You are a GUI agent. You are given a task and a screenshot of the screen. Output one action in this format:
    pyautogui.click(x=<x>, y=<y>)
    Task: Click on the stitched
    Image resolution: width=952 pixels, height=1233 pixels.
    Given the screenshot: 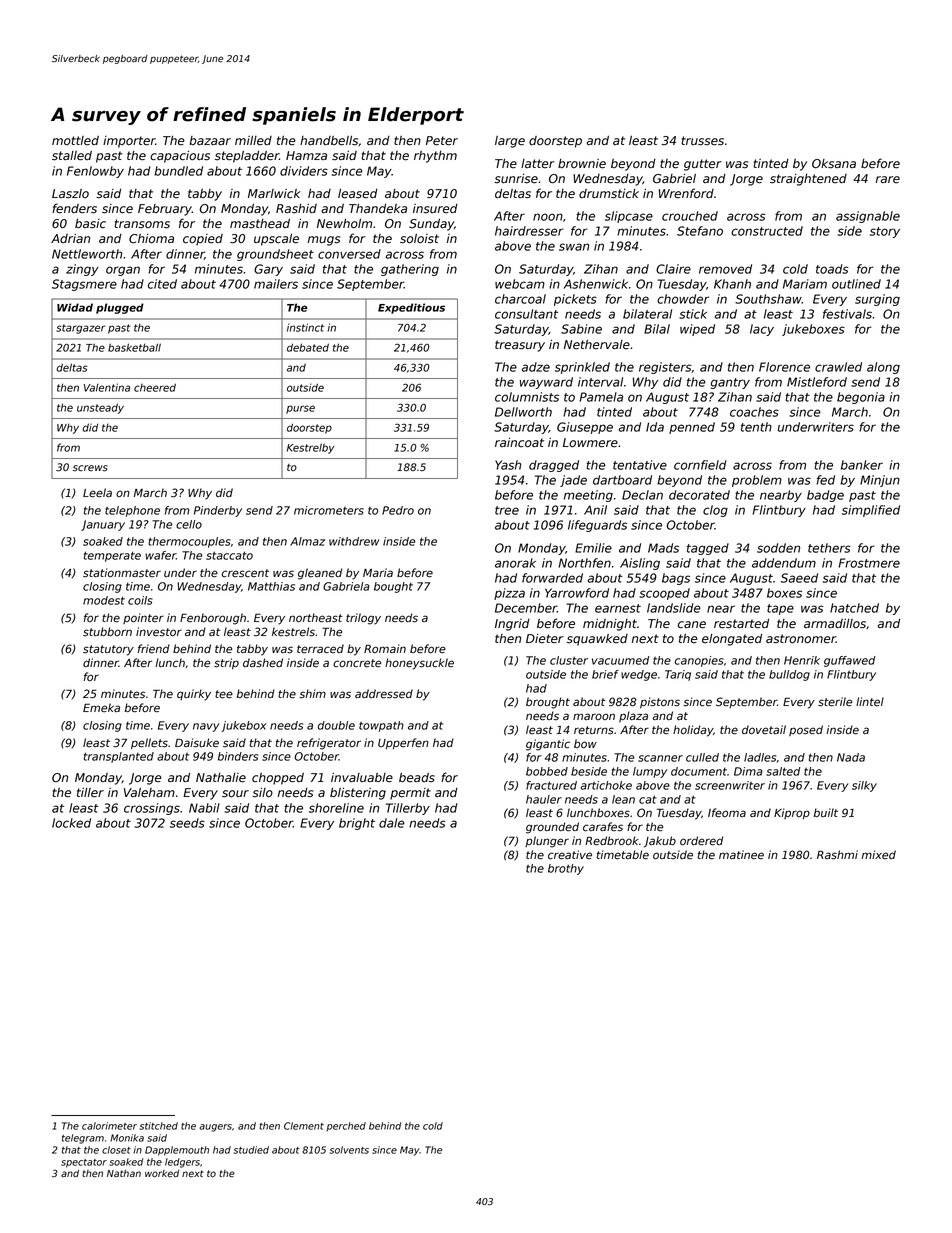 What is the action you would take?
    pyautogui.click(x=159, y=1126)
